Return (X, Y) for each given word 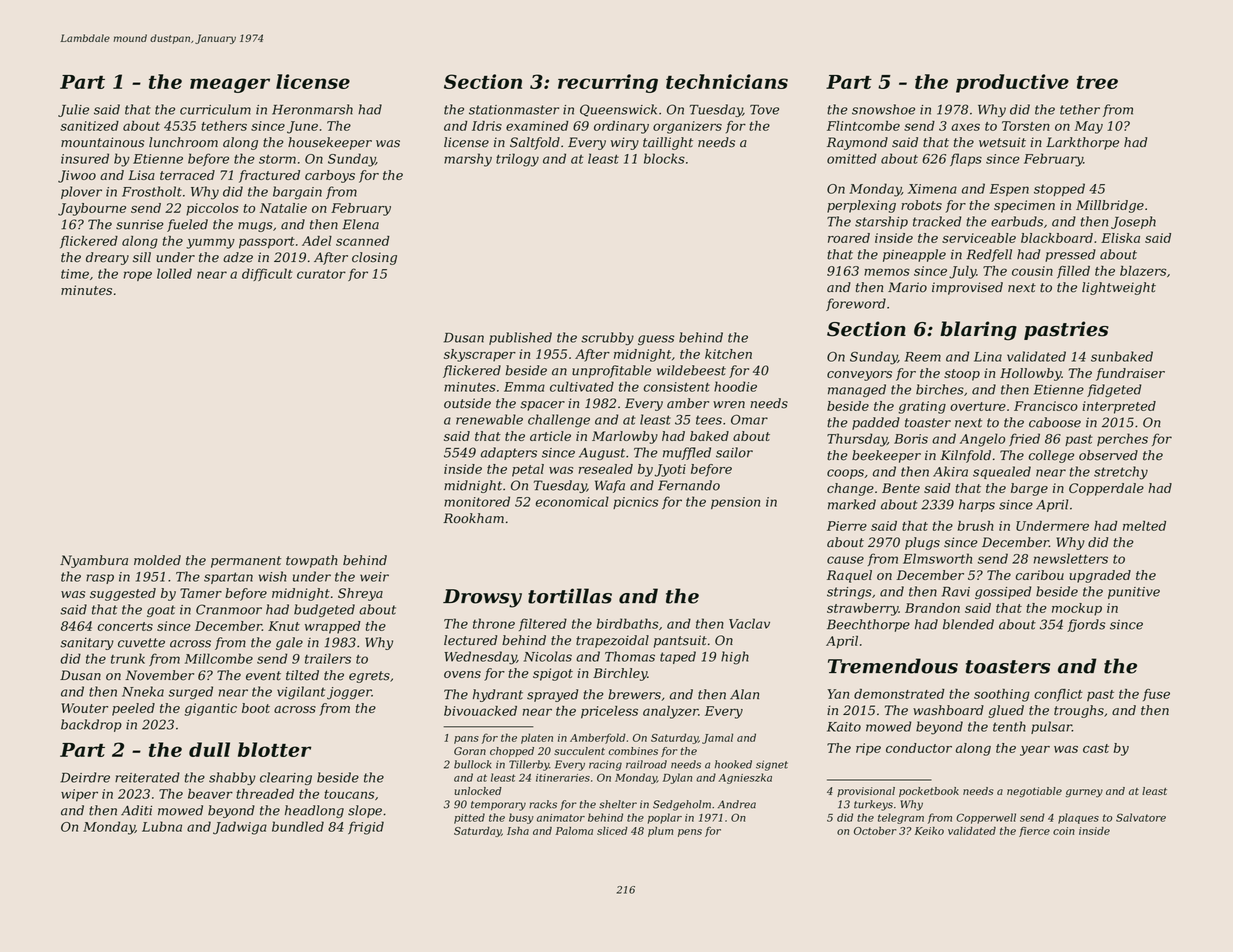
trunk (128, 658)
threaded (265, 794)
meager (230, 85)
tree (1097, 82)
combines (633, 751)
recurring (608, 83)
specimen (1024, 206)
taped (678, 657)
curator (321, 274)
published (520, 338)
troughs (1079, 711)
